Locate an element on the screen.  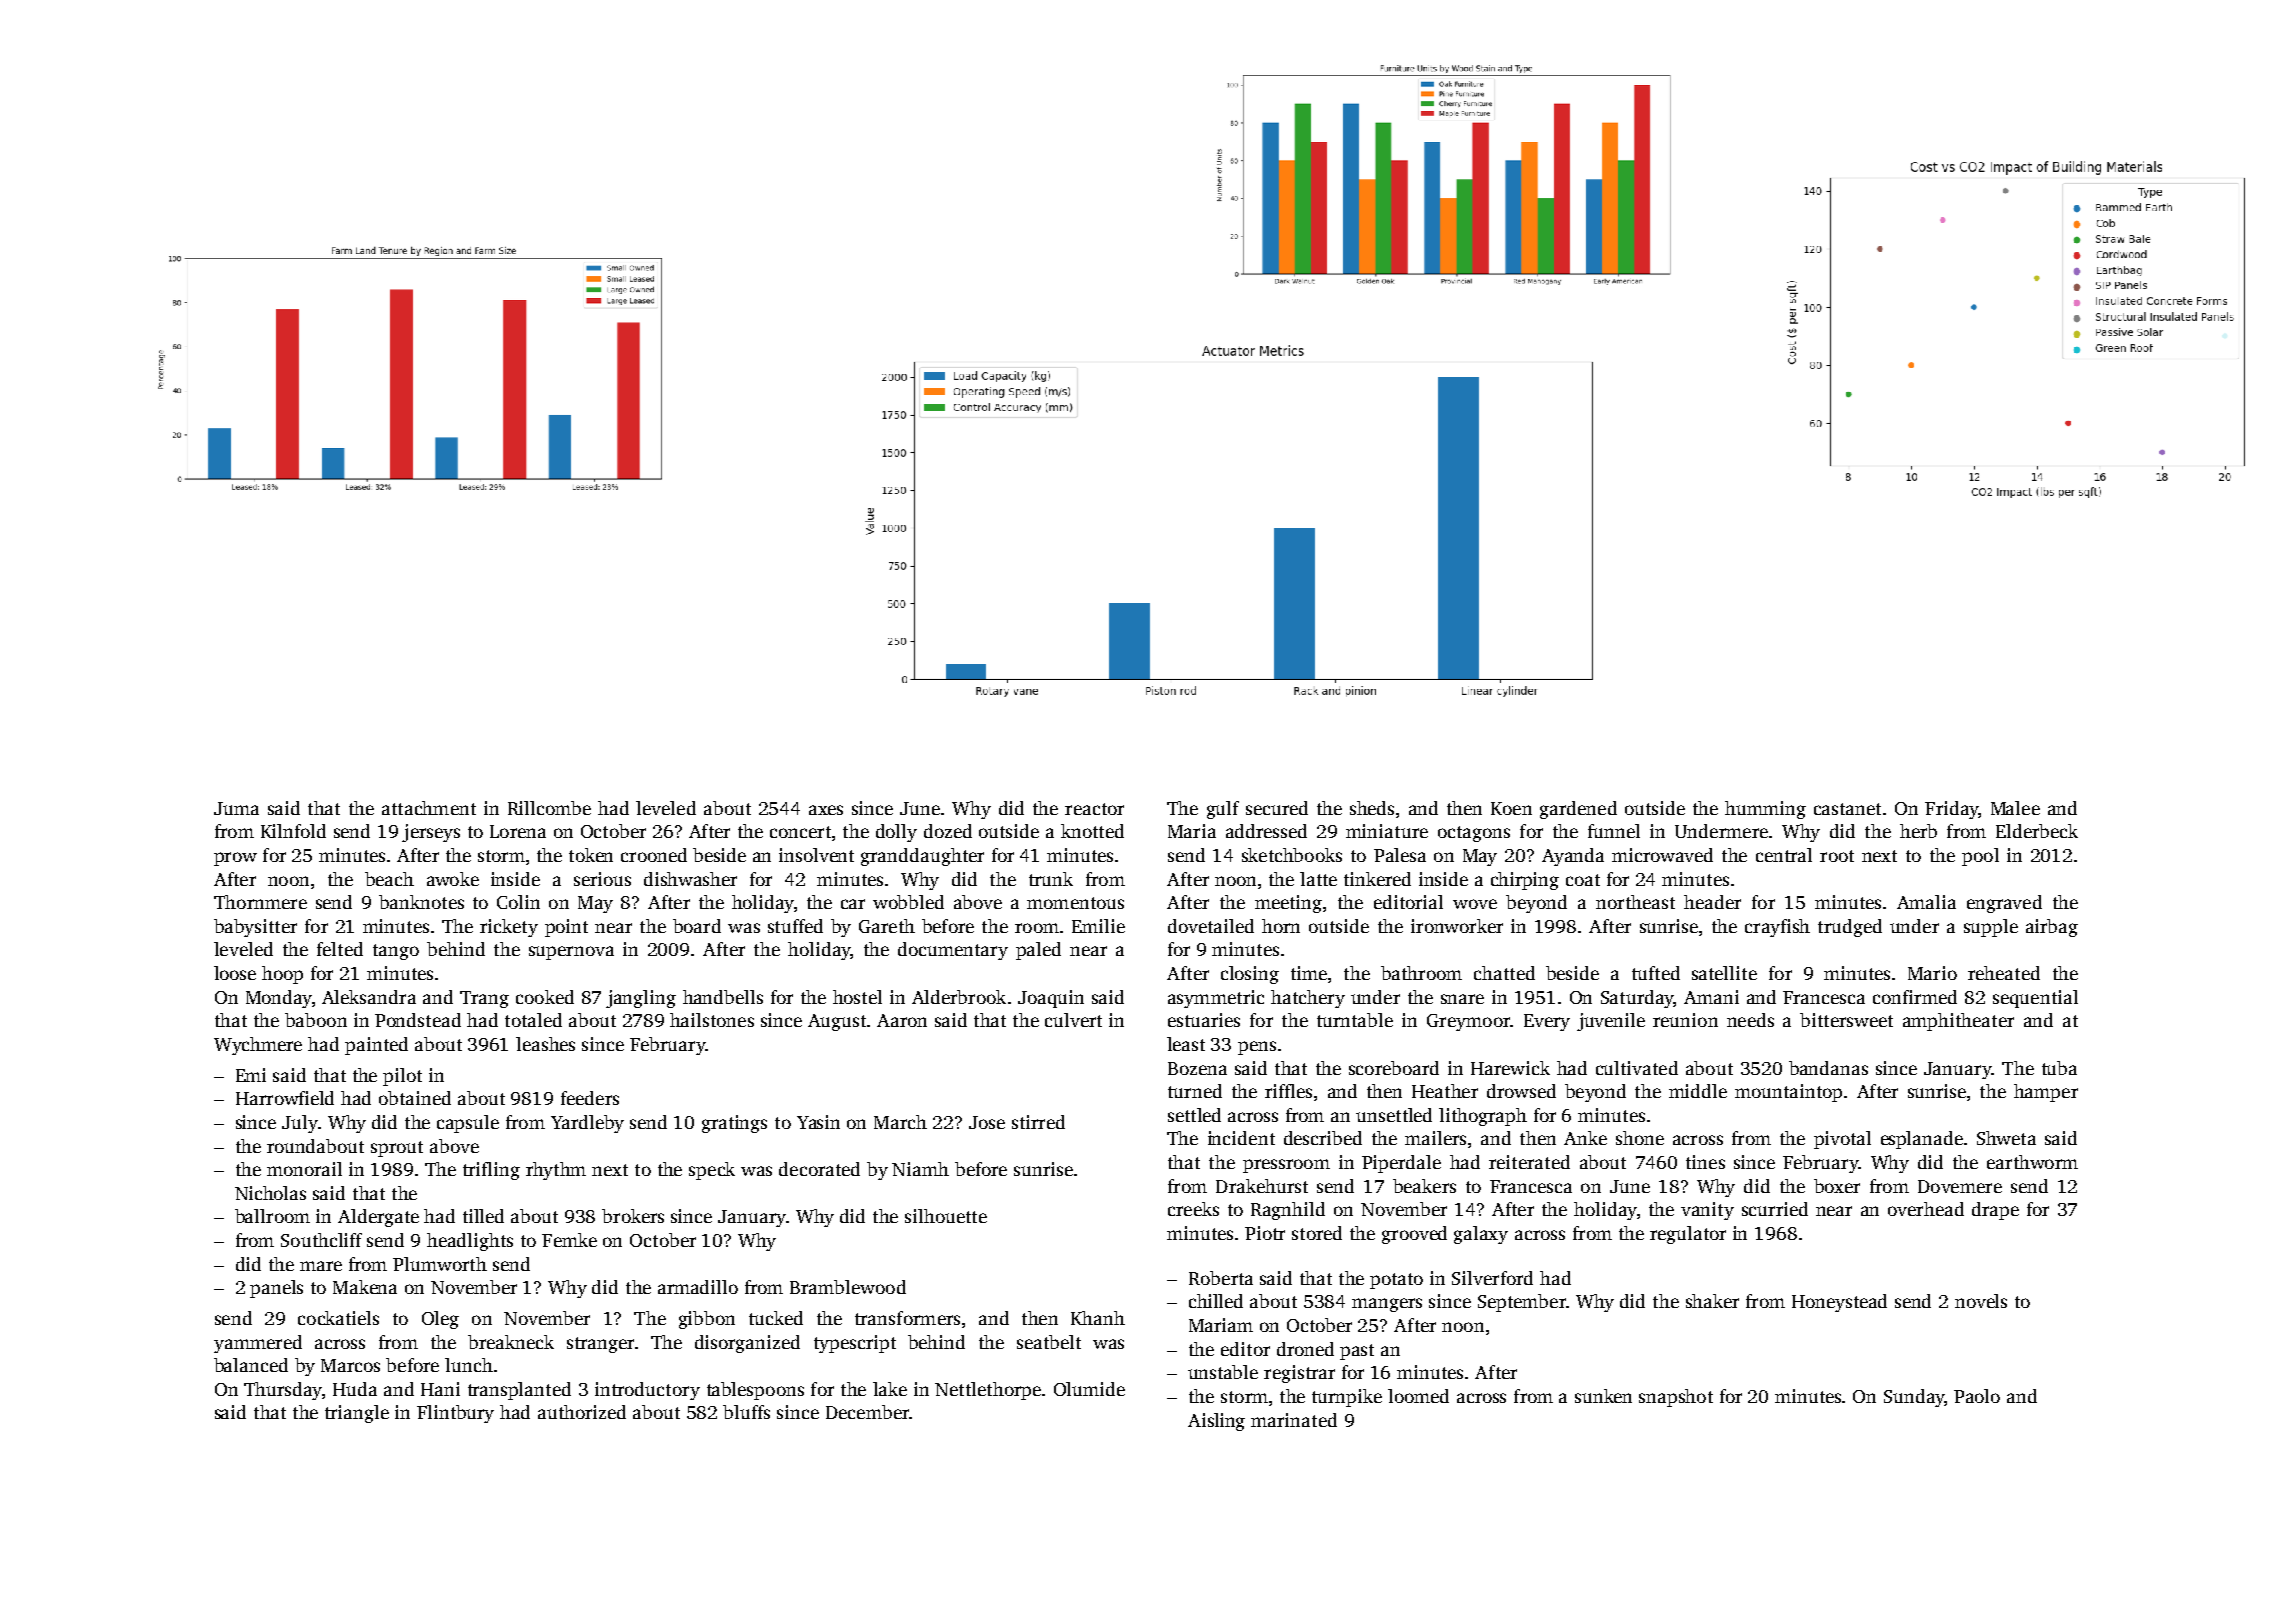
riffles is located at coordinates (1288, 1091).
